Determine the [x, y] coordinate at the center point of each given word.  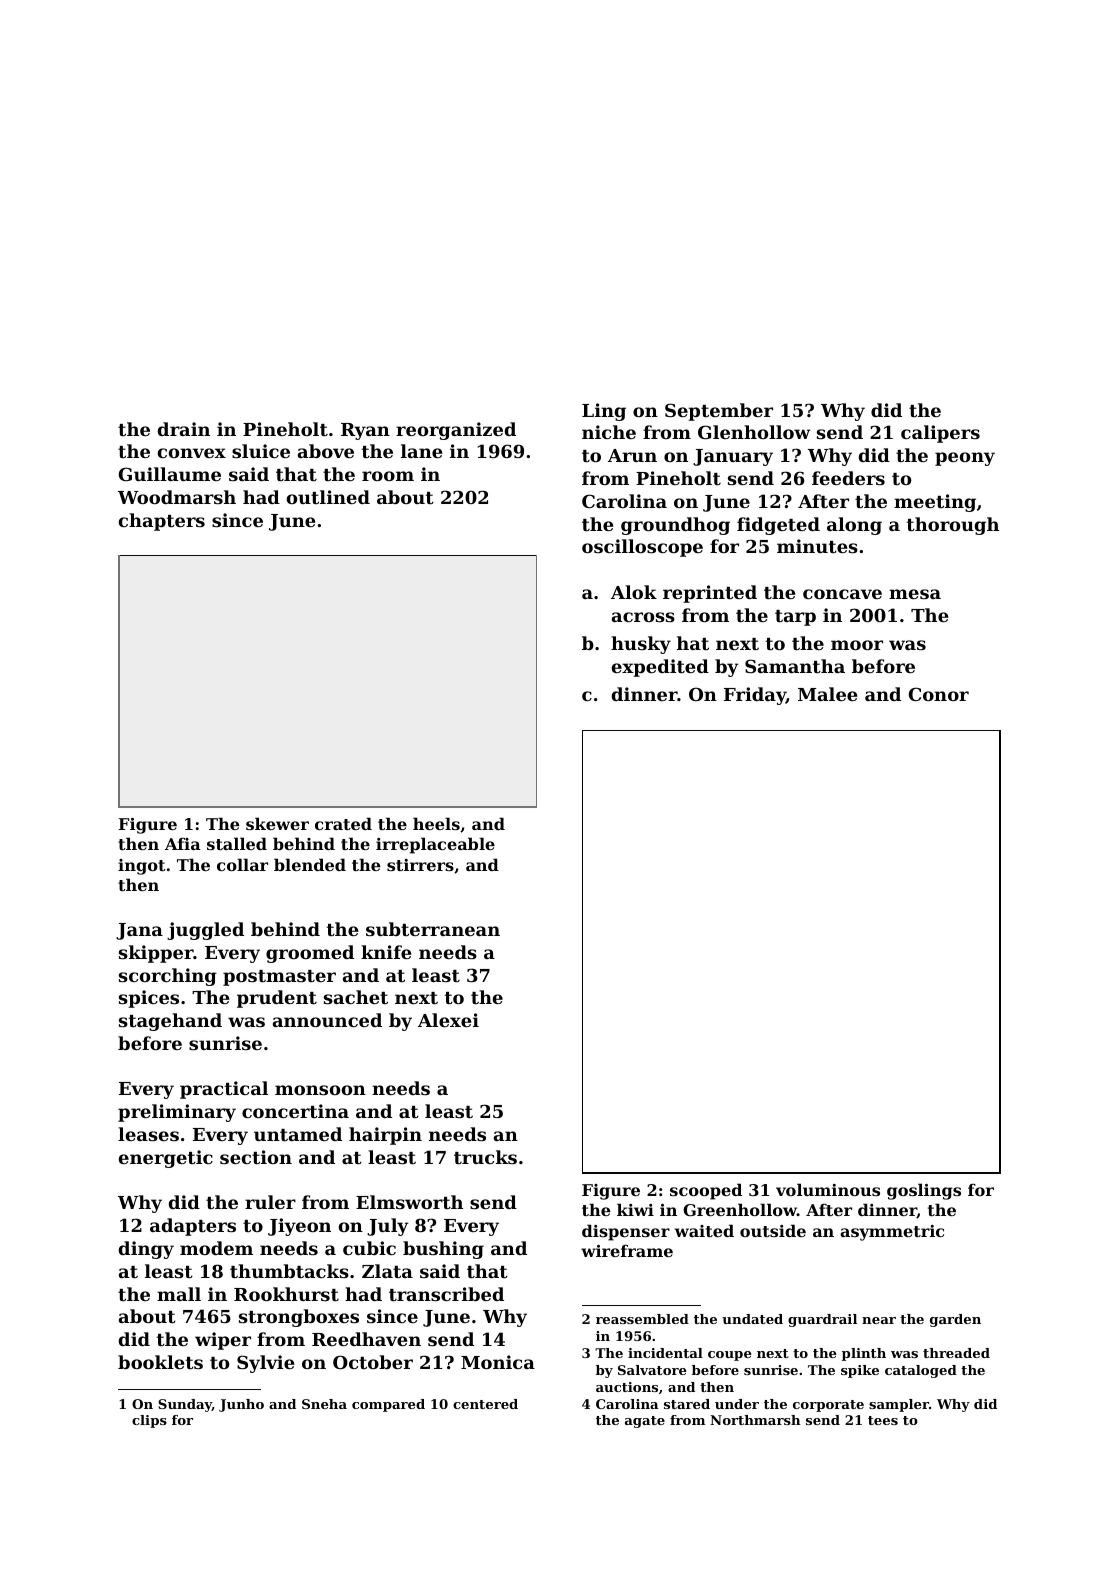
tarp [795, 618]
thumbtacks [289, 1271]
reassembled [642, 1319]
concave [842, 594]
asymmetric [892, 1233]
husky [641, 645]
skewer [277, 823]
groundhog [675, 526]
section [256, 1157]
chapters [162, 522]
